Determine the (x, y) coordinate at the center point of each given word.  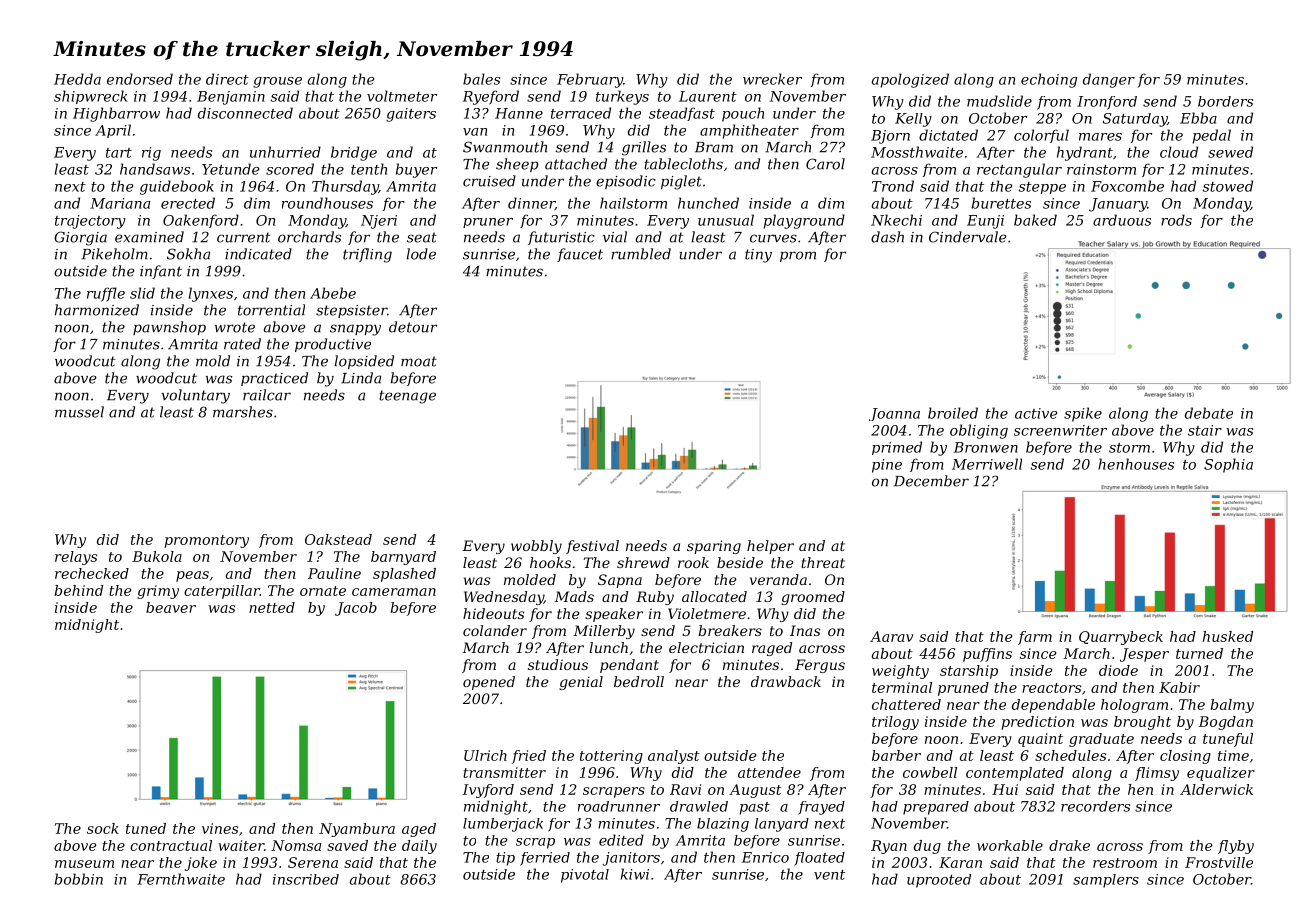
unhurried (285, 152)
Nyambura (357, 830)
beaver (171, 607)
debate (1209, 413)
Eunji (985, 222)
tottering (611, 757)
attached (576, 164)
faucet (580, 255)
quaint (1040, 740)
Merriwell (987, 464)
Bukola (157, 556)
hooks (550, 562)
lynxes (211, 294)
